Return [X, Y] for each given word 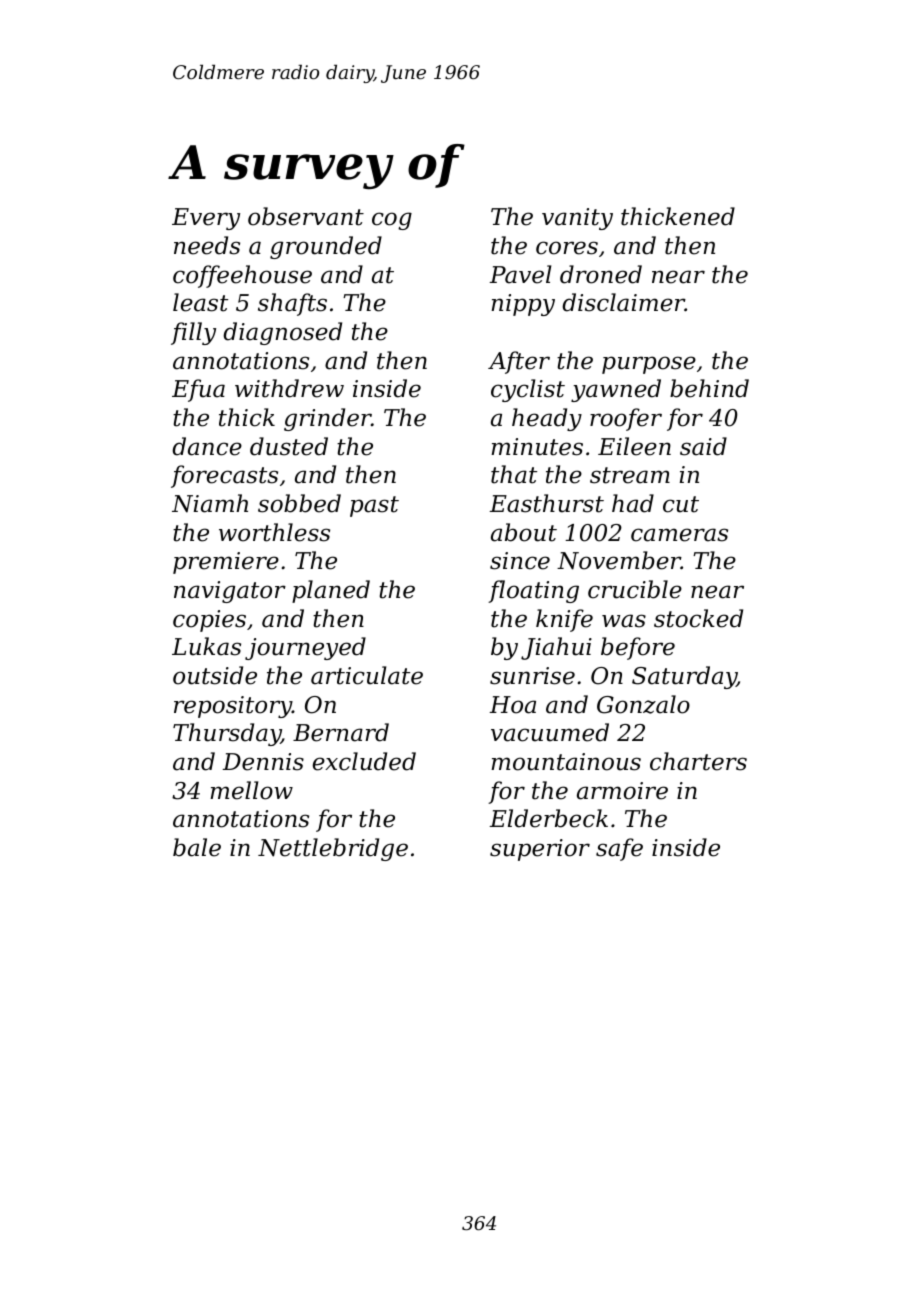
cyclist [528, 390]
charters [698, 761]
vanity [577, 219]
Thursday [227, 734]
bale [197, 847]
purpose [649, 365]
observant [306, 216]
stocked [698, 618]
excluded [364, 761]
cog [392, 221]
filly [193, 333]
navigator [230, 592]
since [520, 561]
